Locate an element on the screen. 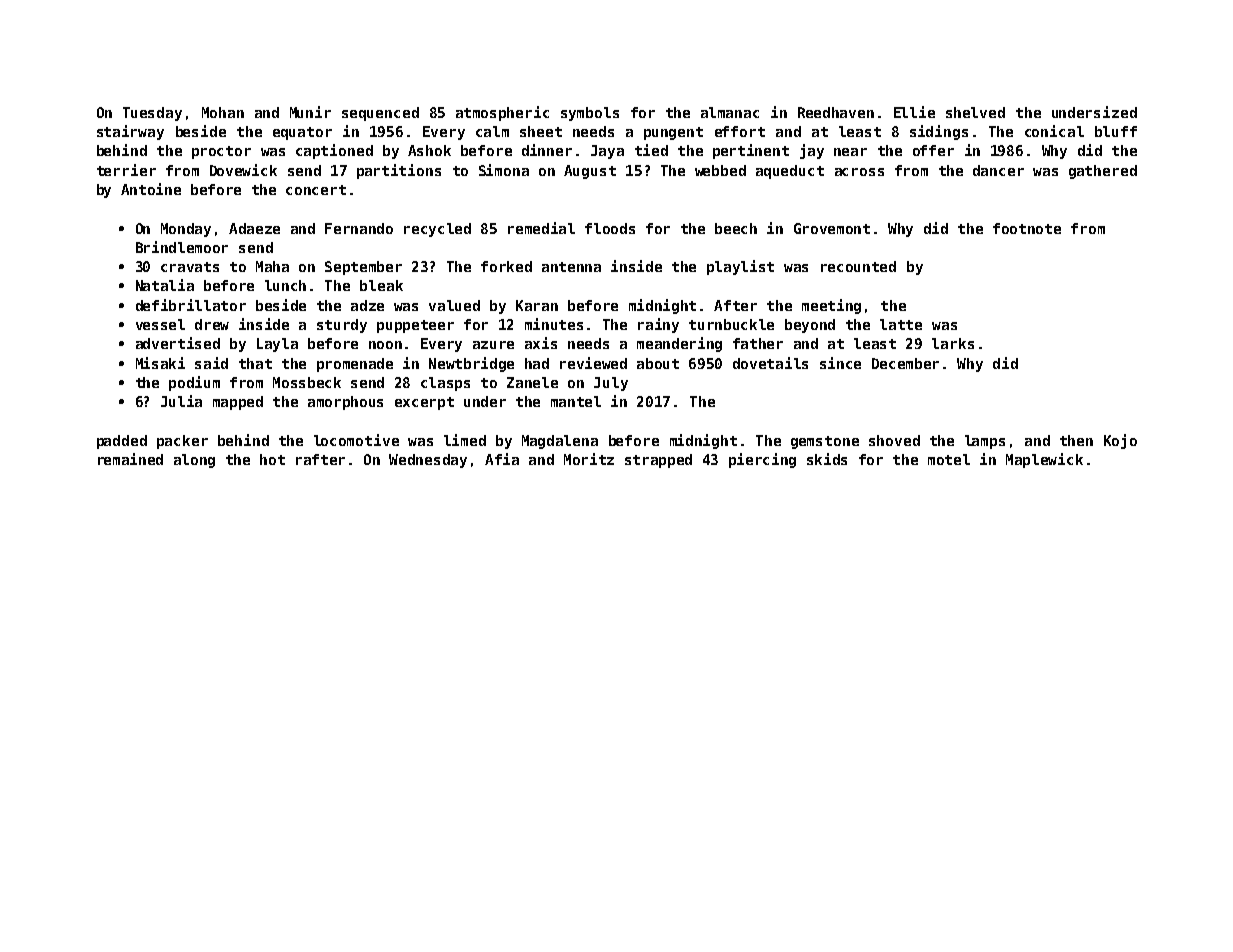  Brindlemoor is located at coordinates (182, 247).
